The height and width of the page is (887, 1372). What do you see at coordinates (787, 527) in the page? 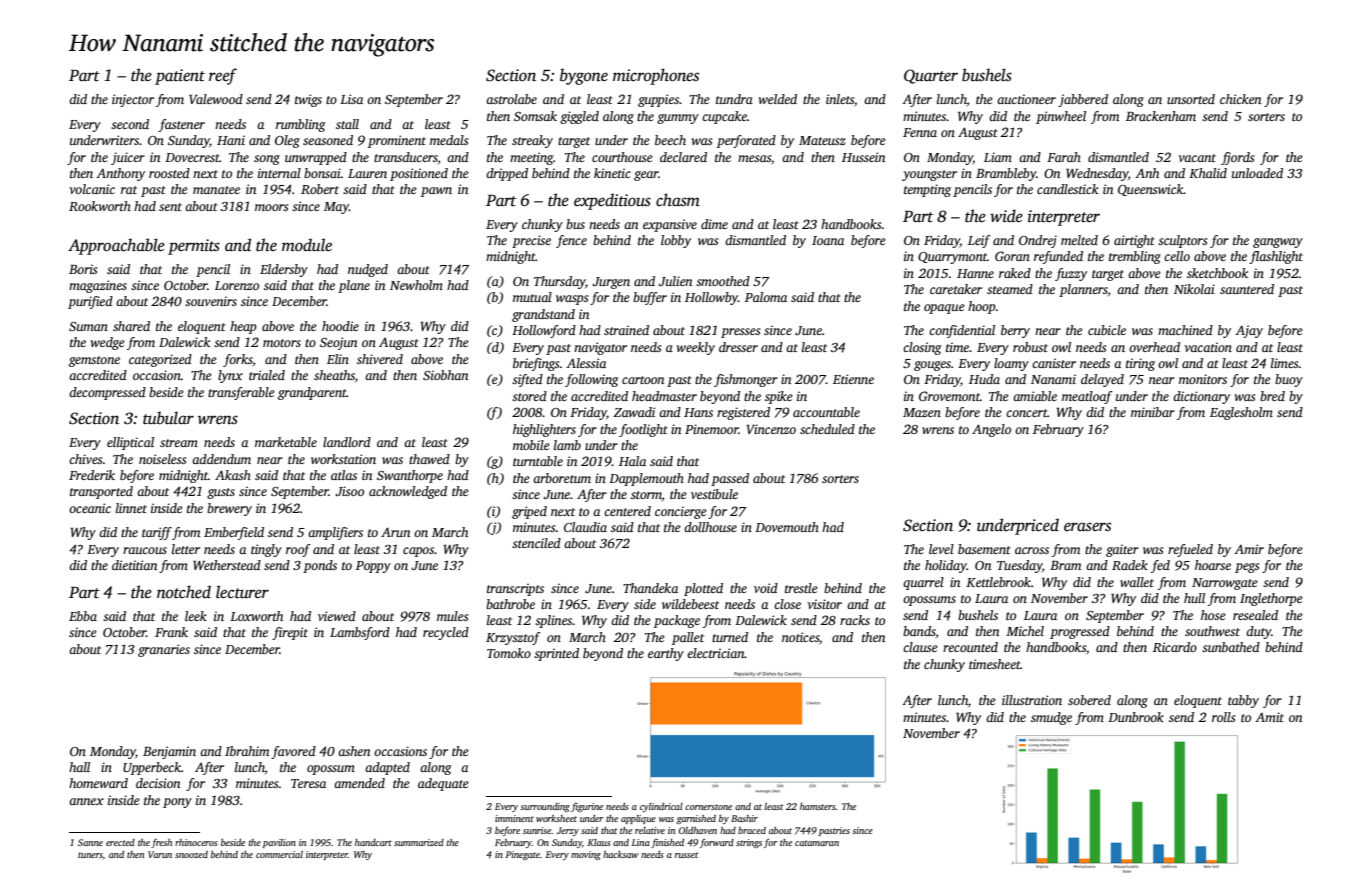
I see `Dovemouth` at bounding box center [787, 527].
